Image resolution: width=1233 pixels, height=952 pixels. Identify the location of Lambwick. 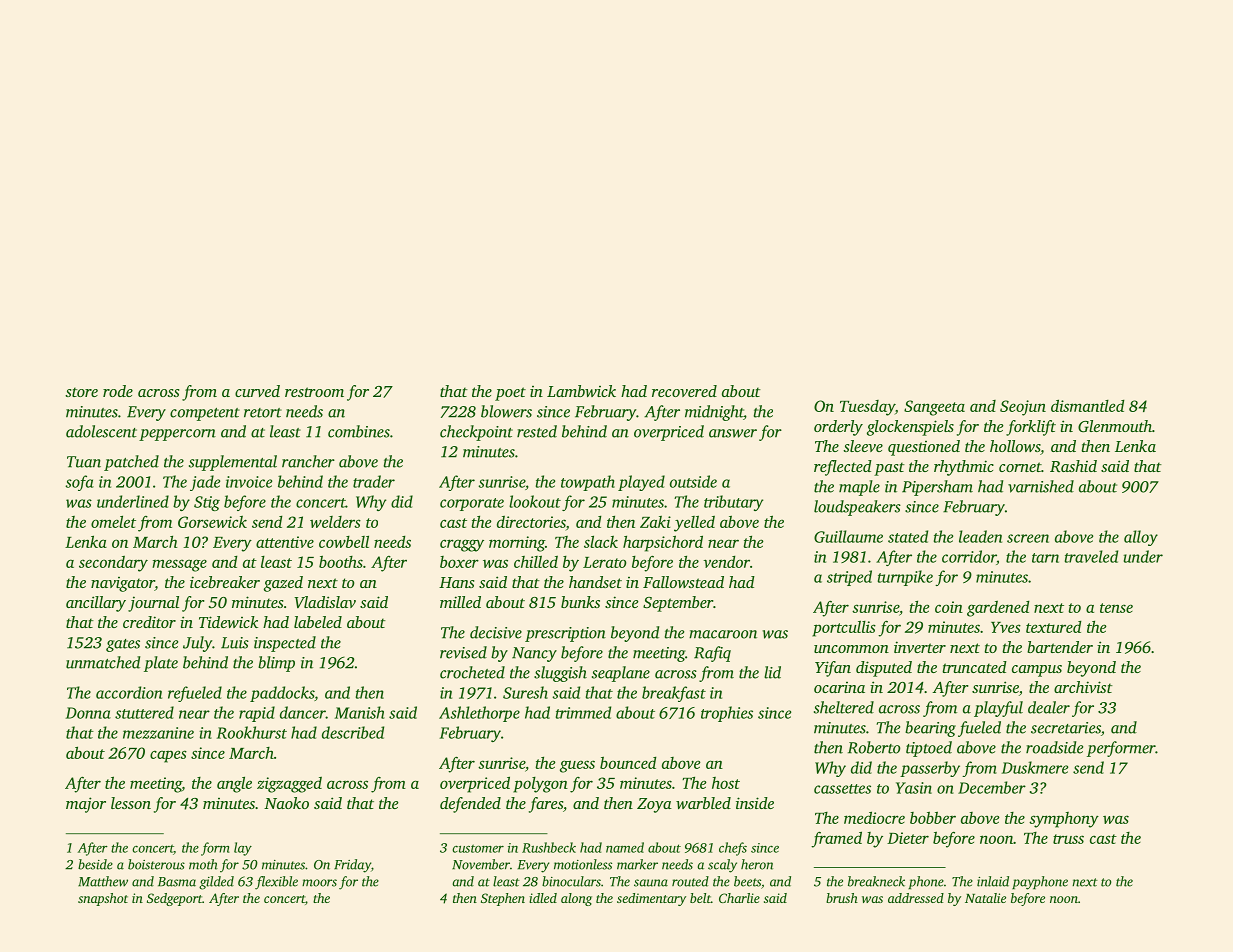
(581, 391).
